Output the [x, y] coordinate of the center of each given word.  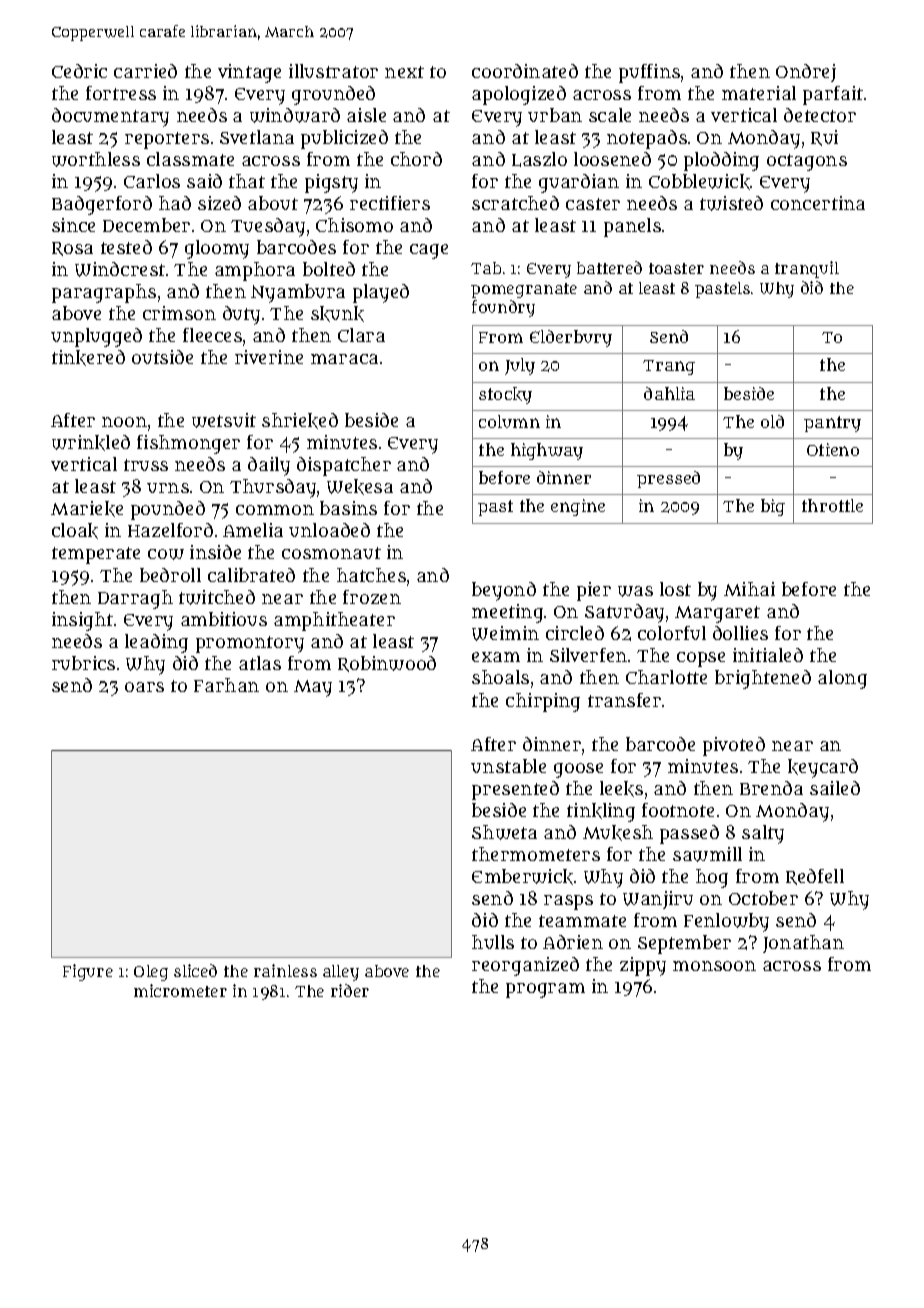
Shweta [504, 832]
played [381, 293]
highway [547, 451]
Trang [669, 367]
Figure [88, 972]
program [545, 990]
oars [144, 687]
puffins [649, 73]
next [404, 72]
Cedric [79, 71]
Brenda [771, 788]
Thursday [273, 488]
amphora [255, 271]
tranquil [807, 269]
